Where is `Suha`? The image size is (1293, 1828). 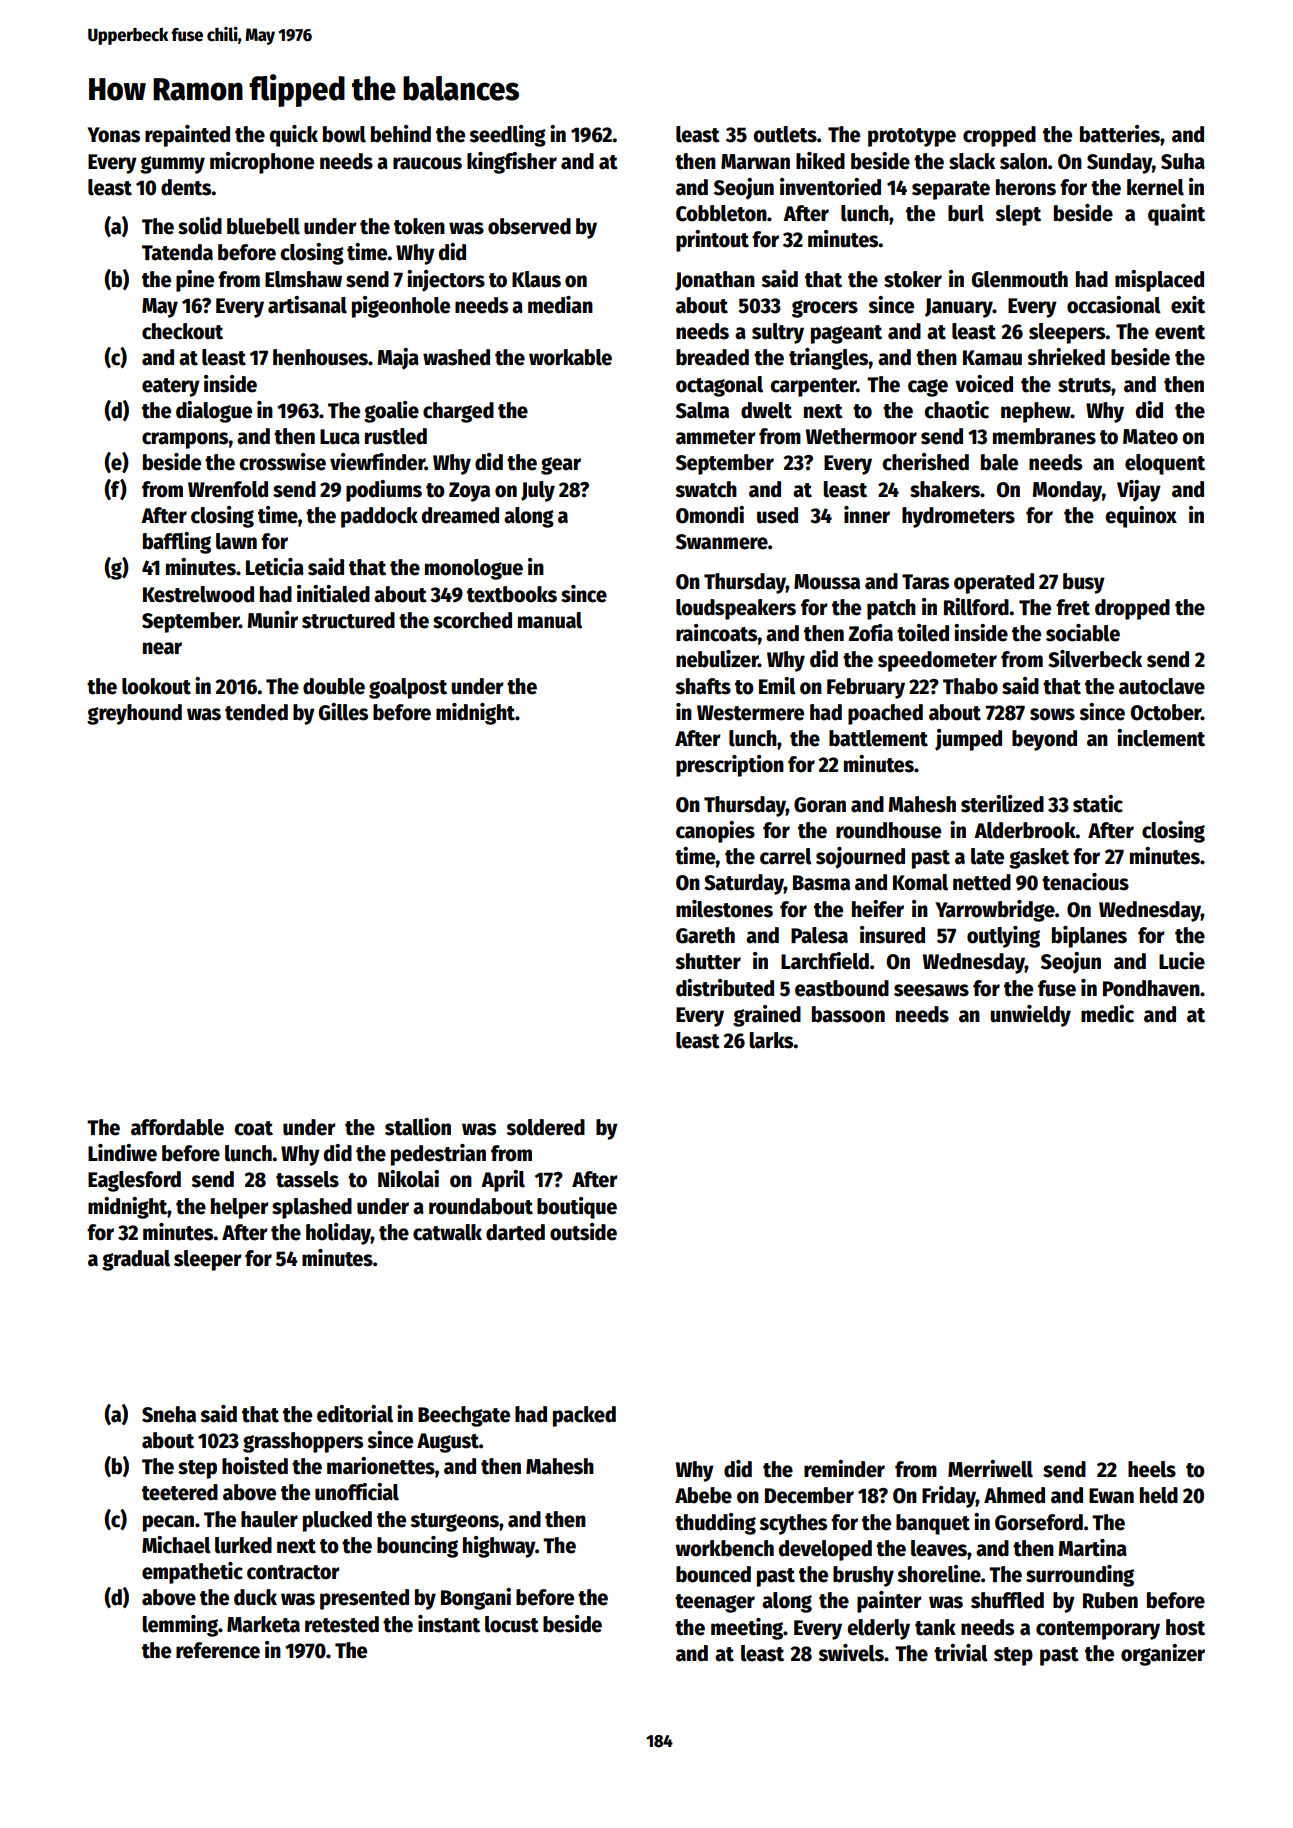
Suha is located at coordinates (1183, 161).
